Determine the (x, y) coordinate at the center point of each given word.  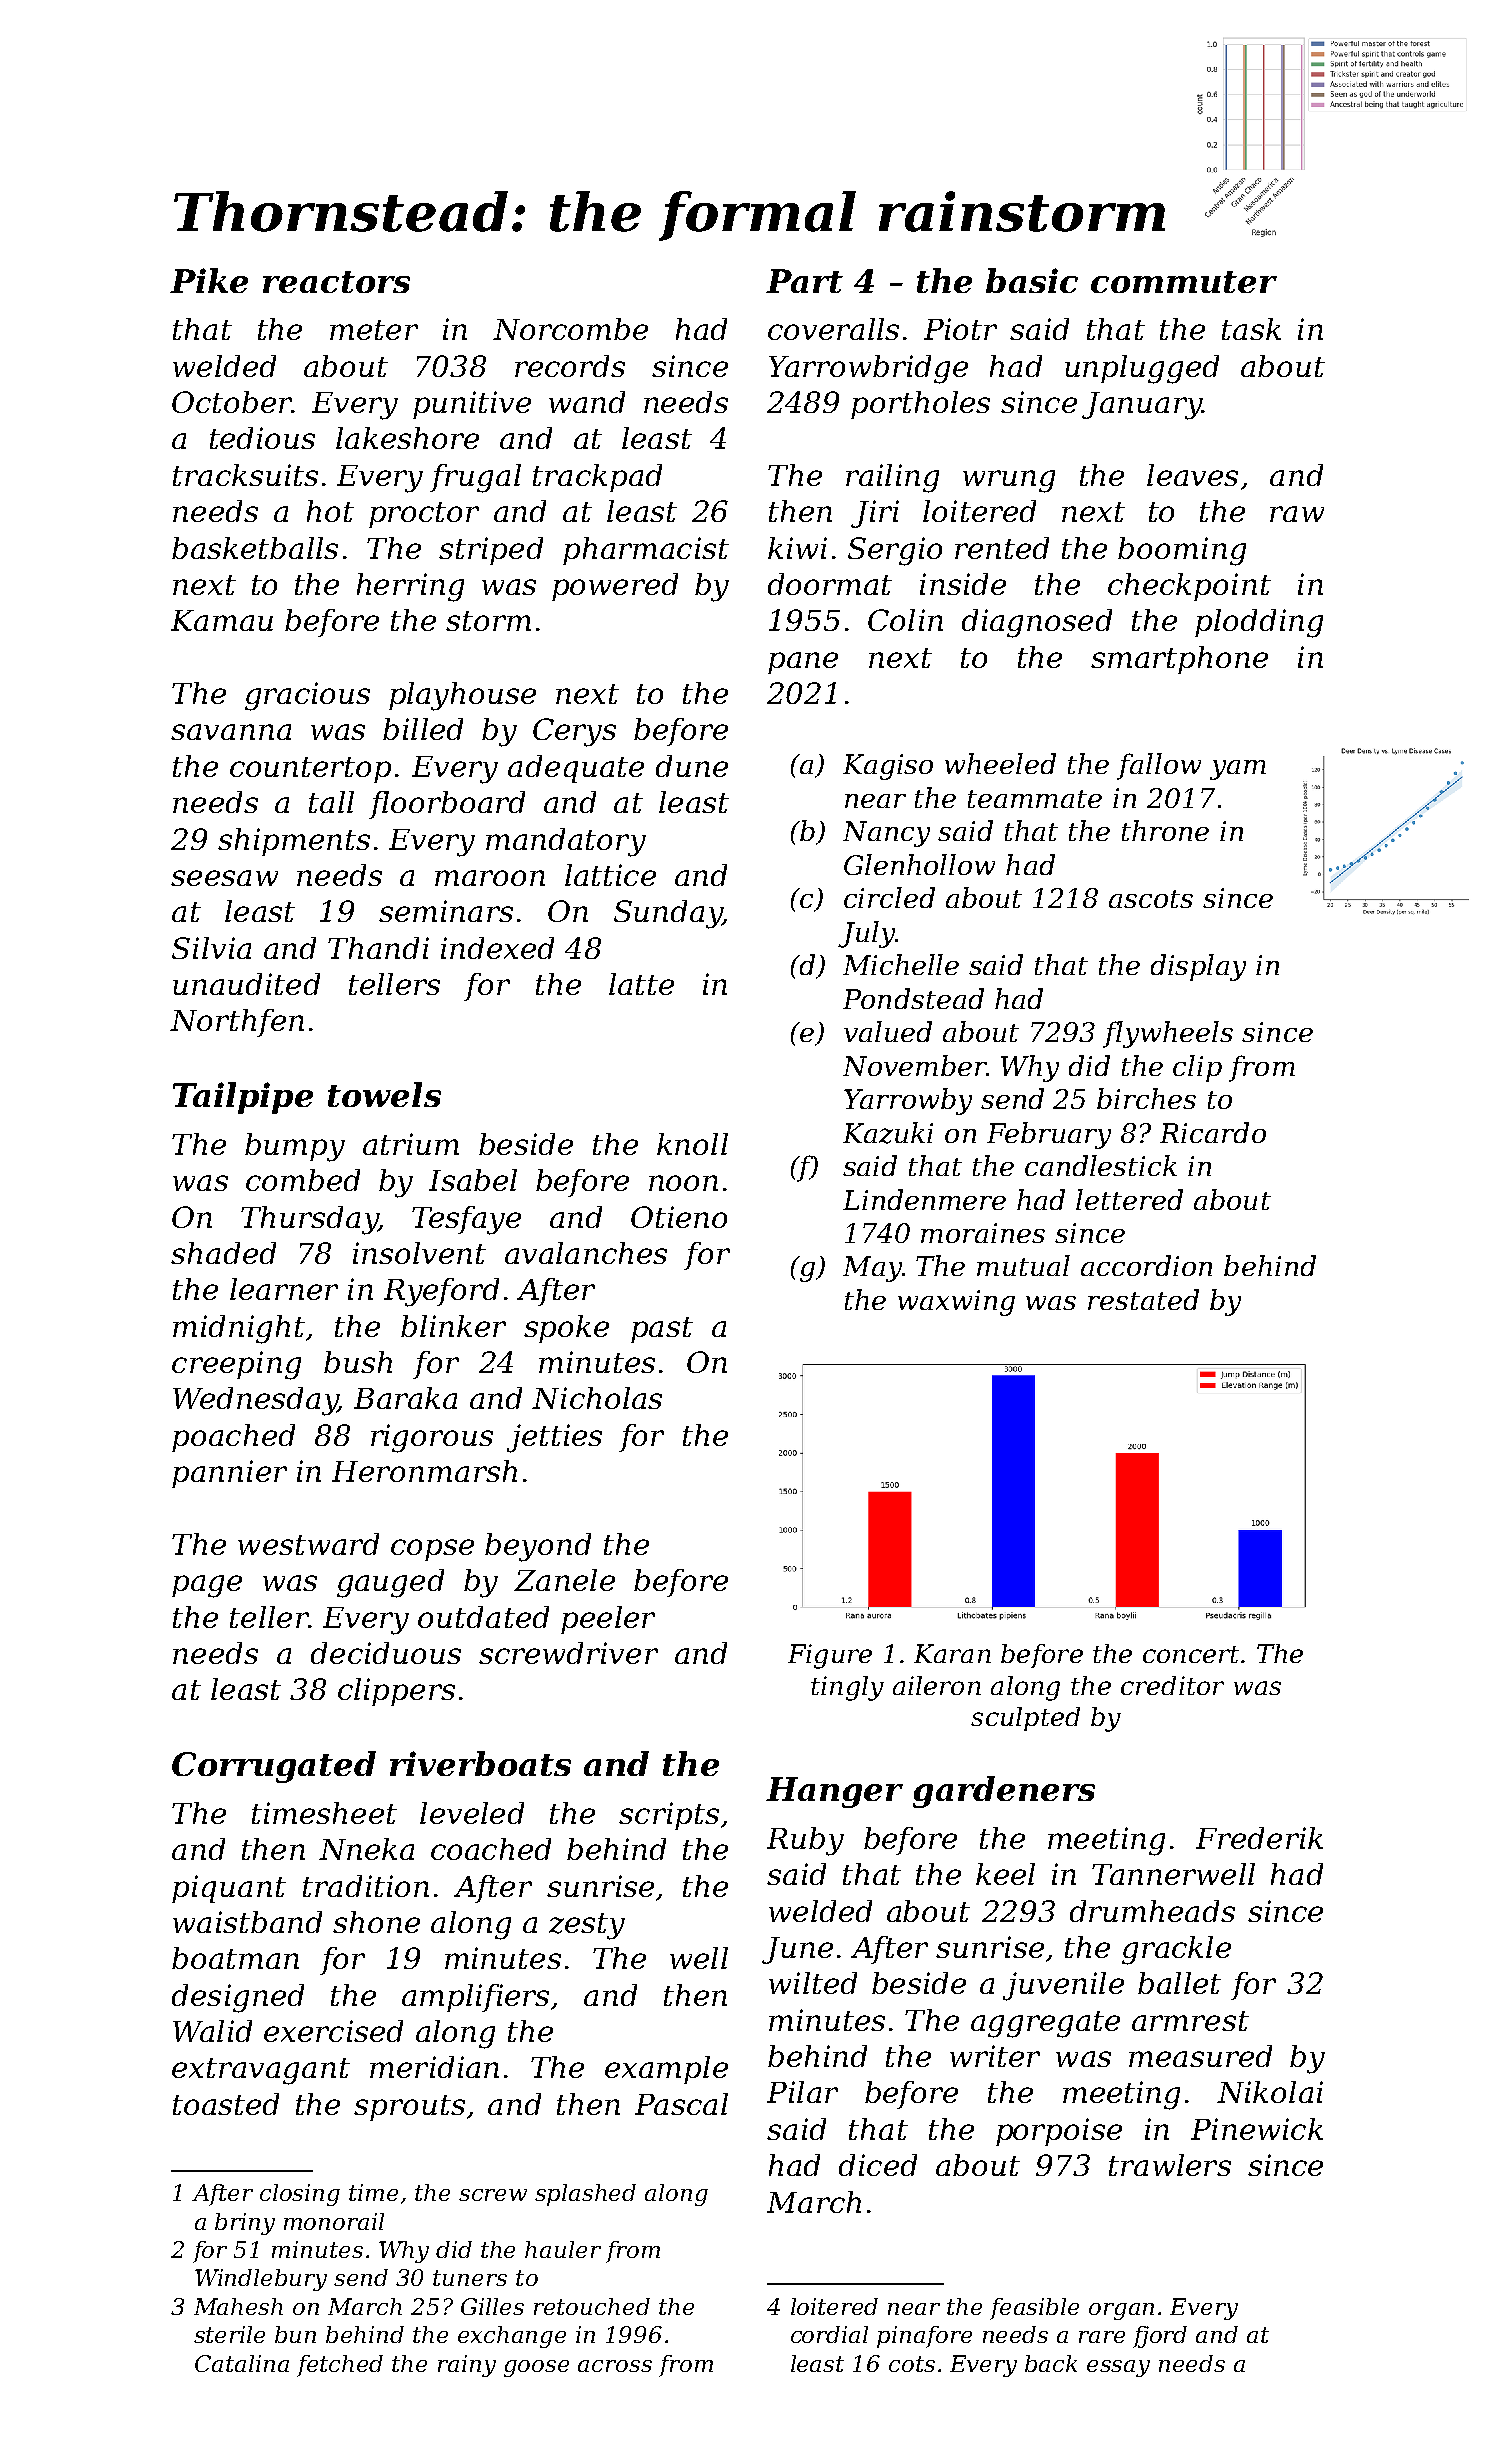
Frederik (1259, 1838)
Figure (830, 1656)
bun (295, 2334)
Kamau (222, 620)
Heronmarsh (424, 1471)
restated (1143, 1299)
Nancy (886, 834)
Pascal (681, 2104)
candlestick (1101, 1165)
